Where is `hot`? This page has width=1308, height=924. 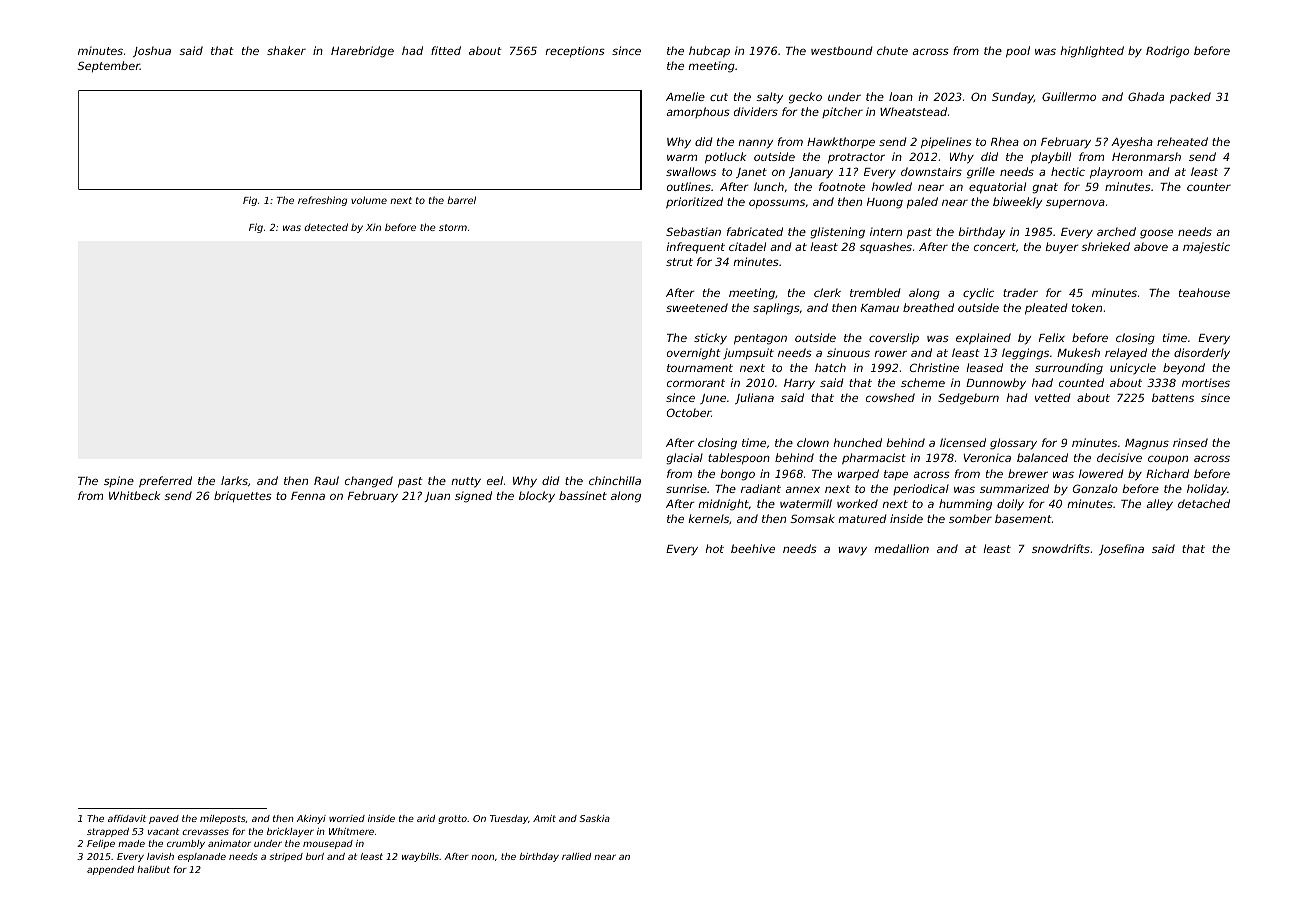
hot is located at coordinates (715, 548).
